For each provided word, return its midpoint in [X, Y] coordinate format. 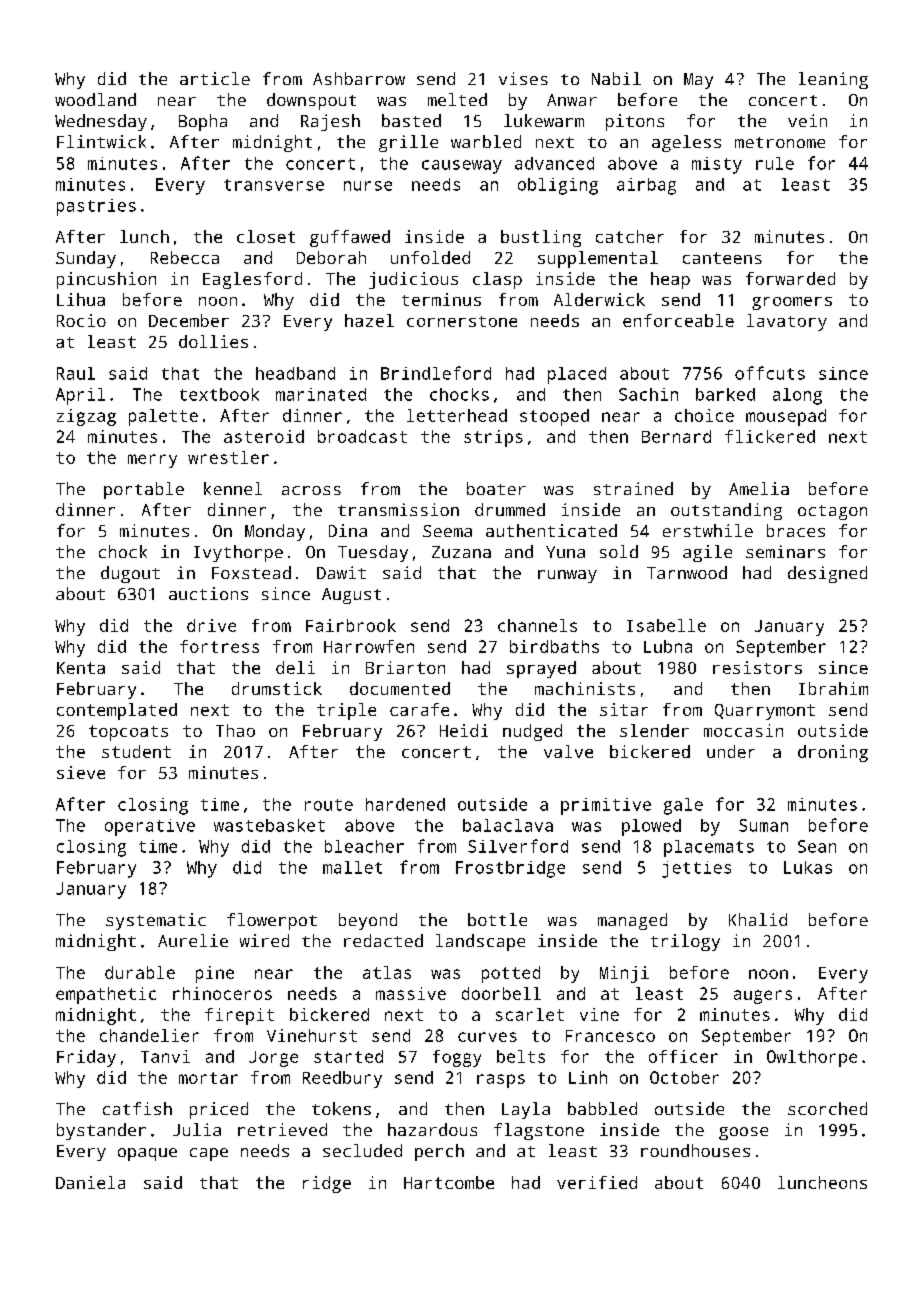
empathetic [106, 995]
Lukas [808, 867]
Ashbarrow [359, 78]
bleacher [364, 846]
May [698, 81]
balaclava [508, 825]
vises [523, 78]
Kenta [81, 668]
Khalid [758, 919]
